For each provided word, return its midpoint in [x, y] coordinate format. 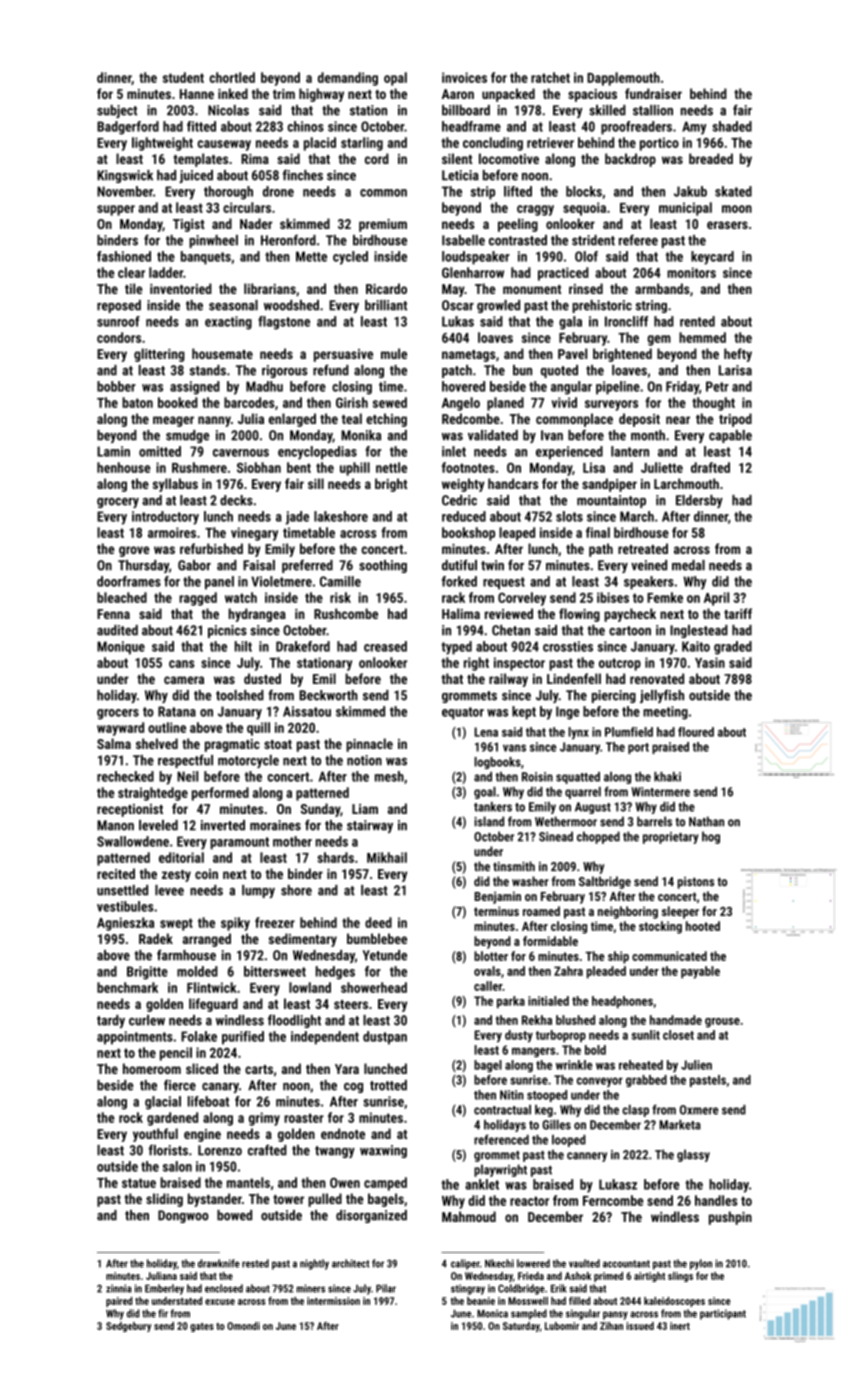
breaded [711, 158]
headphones [622, 1002]
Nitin [512, 1095]
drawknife [219, 1263]
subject [117, 111]
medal [688, 565]
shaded [732, 126]
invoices [464, 77]
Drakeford [303, 646]
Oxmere [699, 1110]
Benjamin [497, 897]
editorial [181, 857]
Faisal [259, 565]
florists [168, 1150]
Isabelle [463, 240]
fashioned [124, 256]
